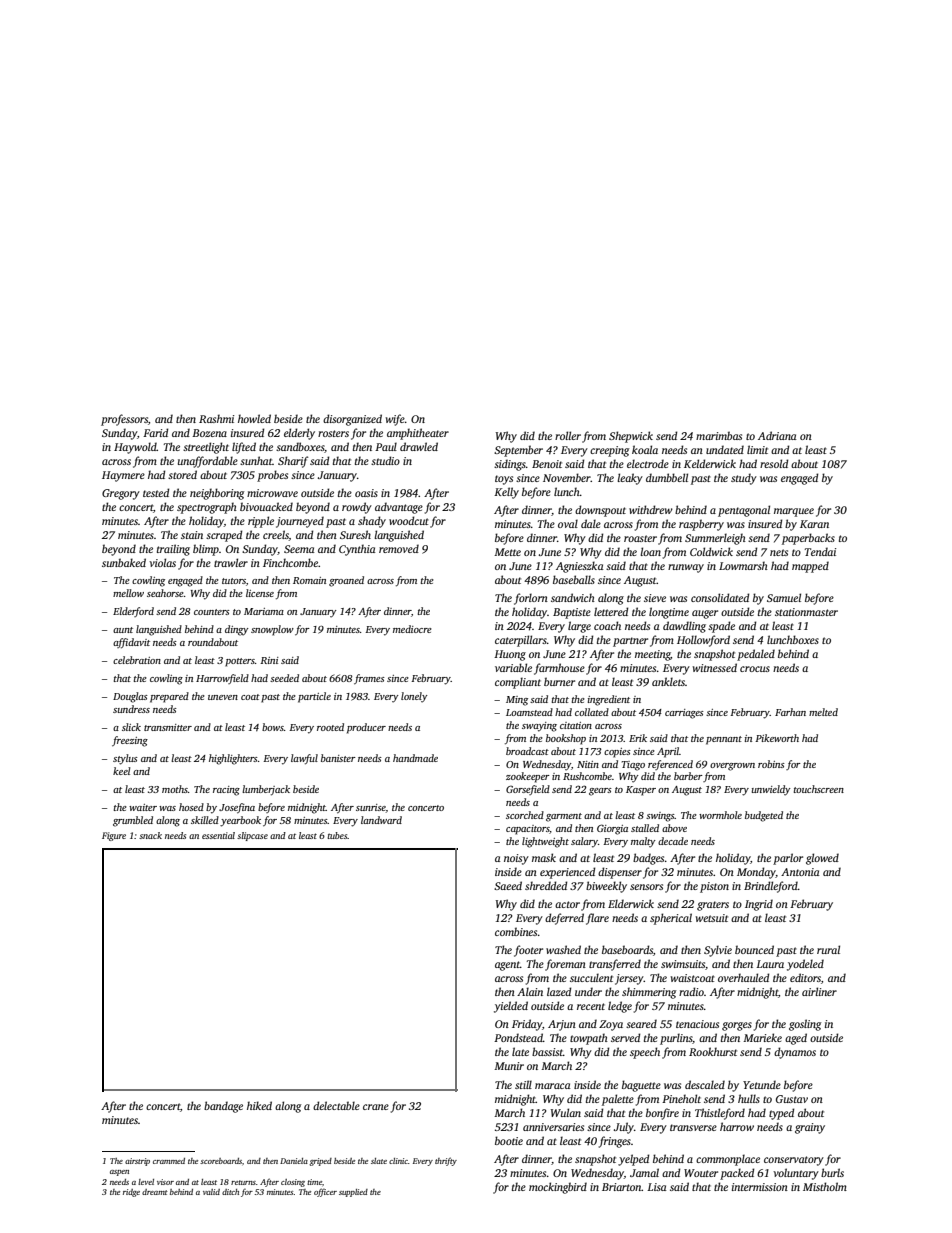  What do you see at coordinates (686, 568) in the screenshot?
I see `runway` at bounding box center [686, 568].
